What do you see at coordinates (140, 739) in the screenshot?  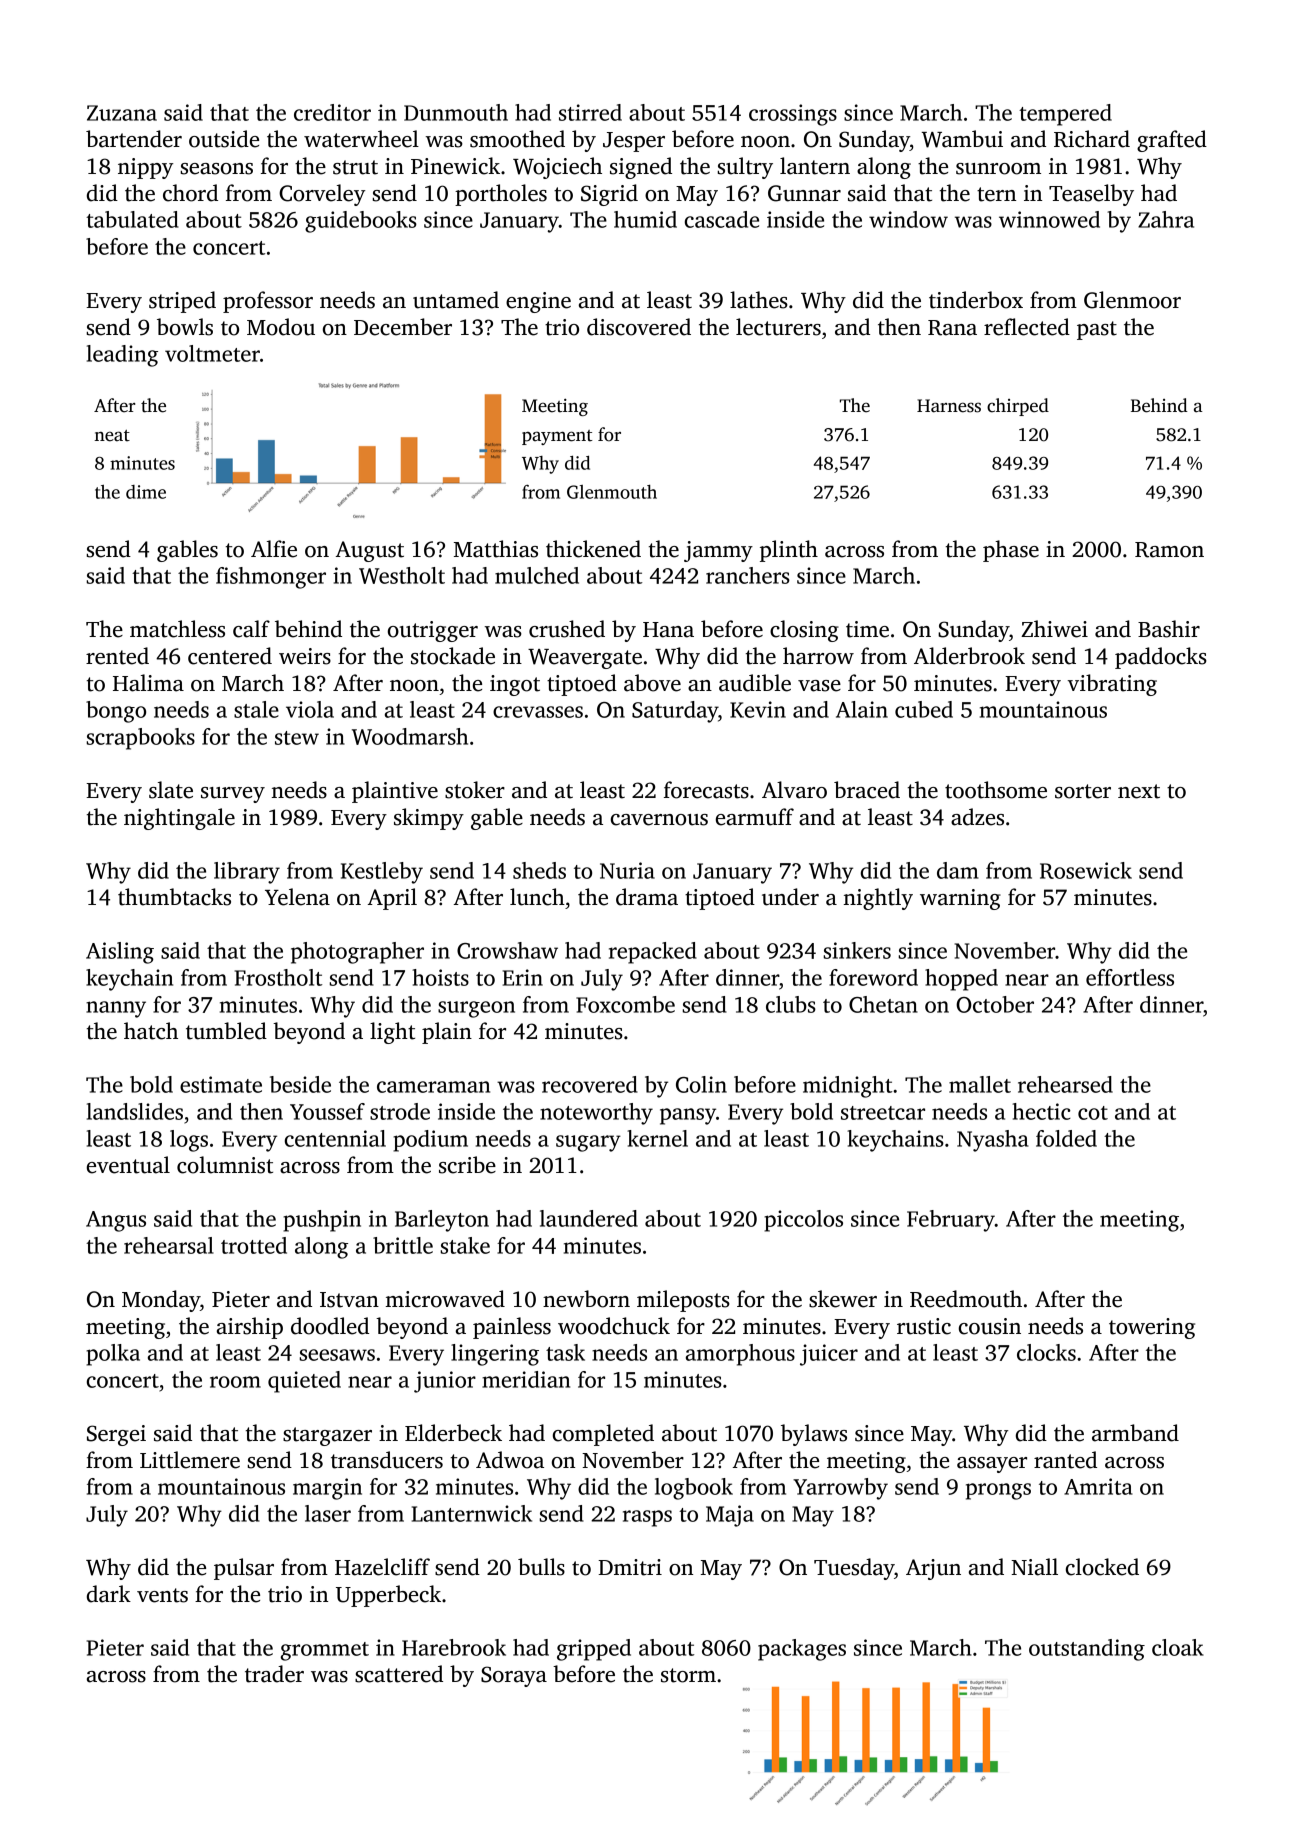 I see `scrapbooks` at bounding box center [140, 739].
